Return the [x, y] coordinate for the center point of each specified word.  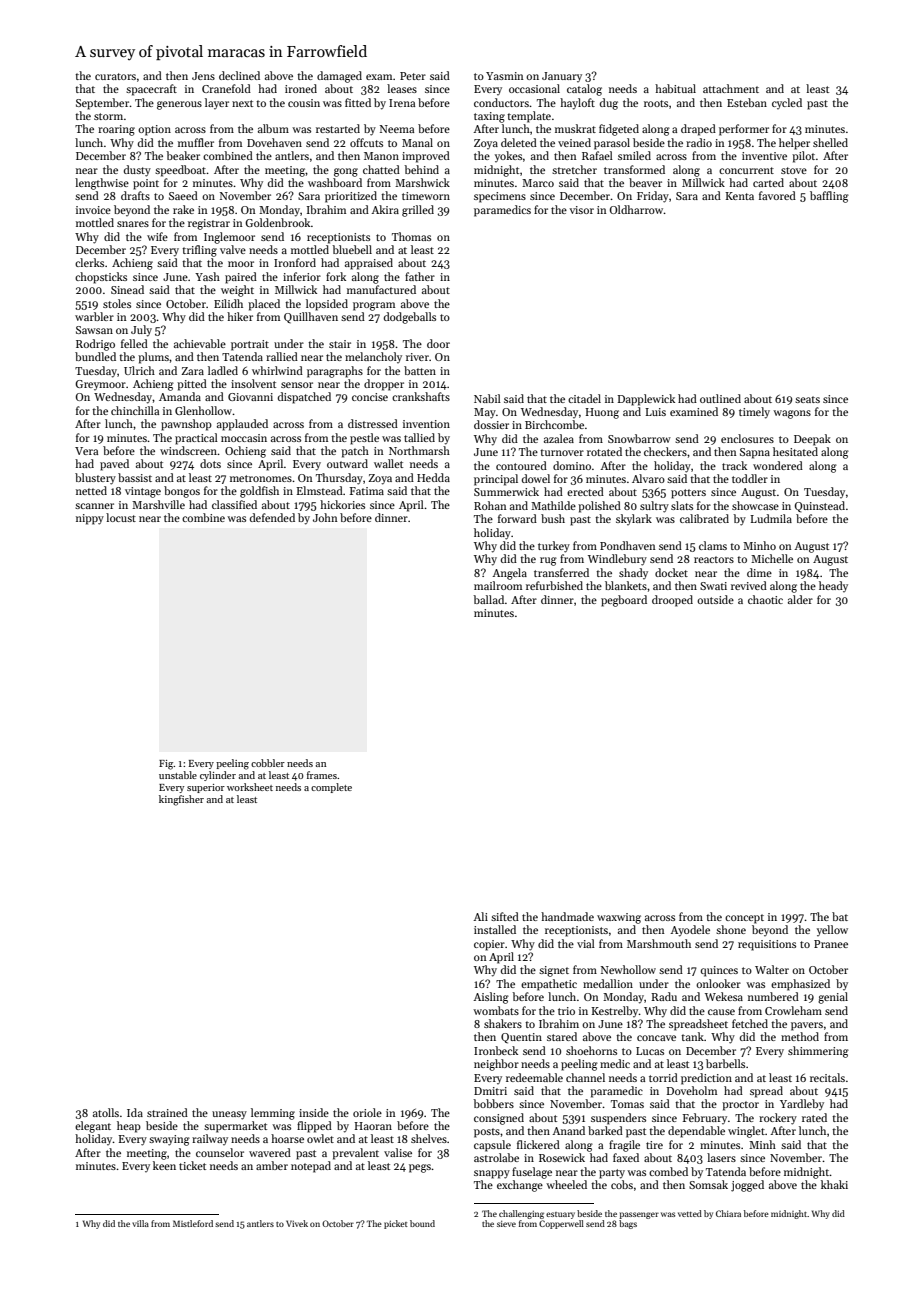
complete [331, 788]
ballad [488, 599]
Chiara [728, 1213]
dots [210, 463]
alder [800, 599]
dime [759, 572]
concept [744, 919]
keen [164, 1165]
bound [422, 1223]
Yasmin [505, 76]
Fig [166, 765]
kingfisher [181, 800]
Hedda [433, 477]
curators [115, 76]
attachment [731, 88]
